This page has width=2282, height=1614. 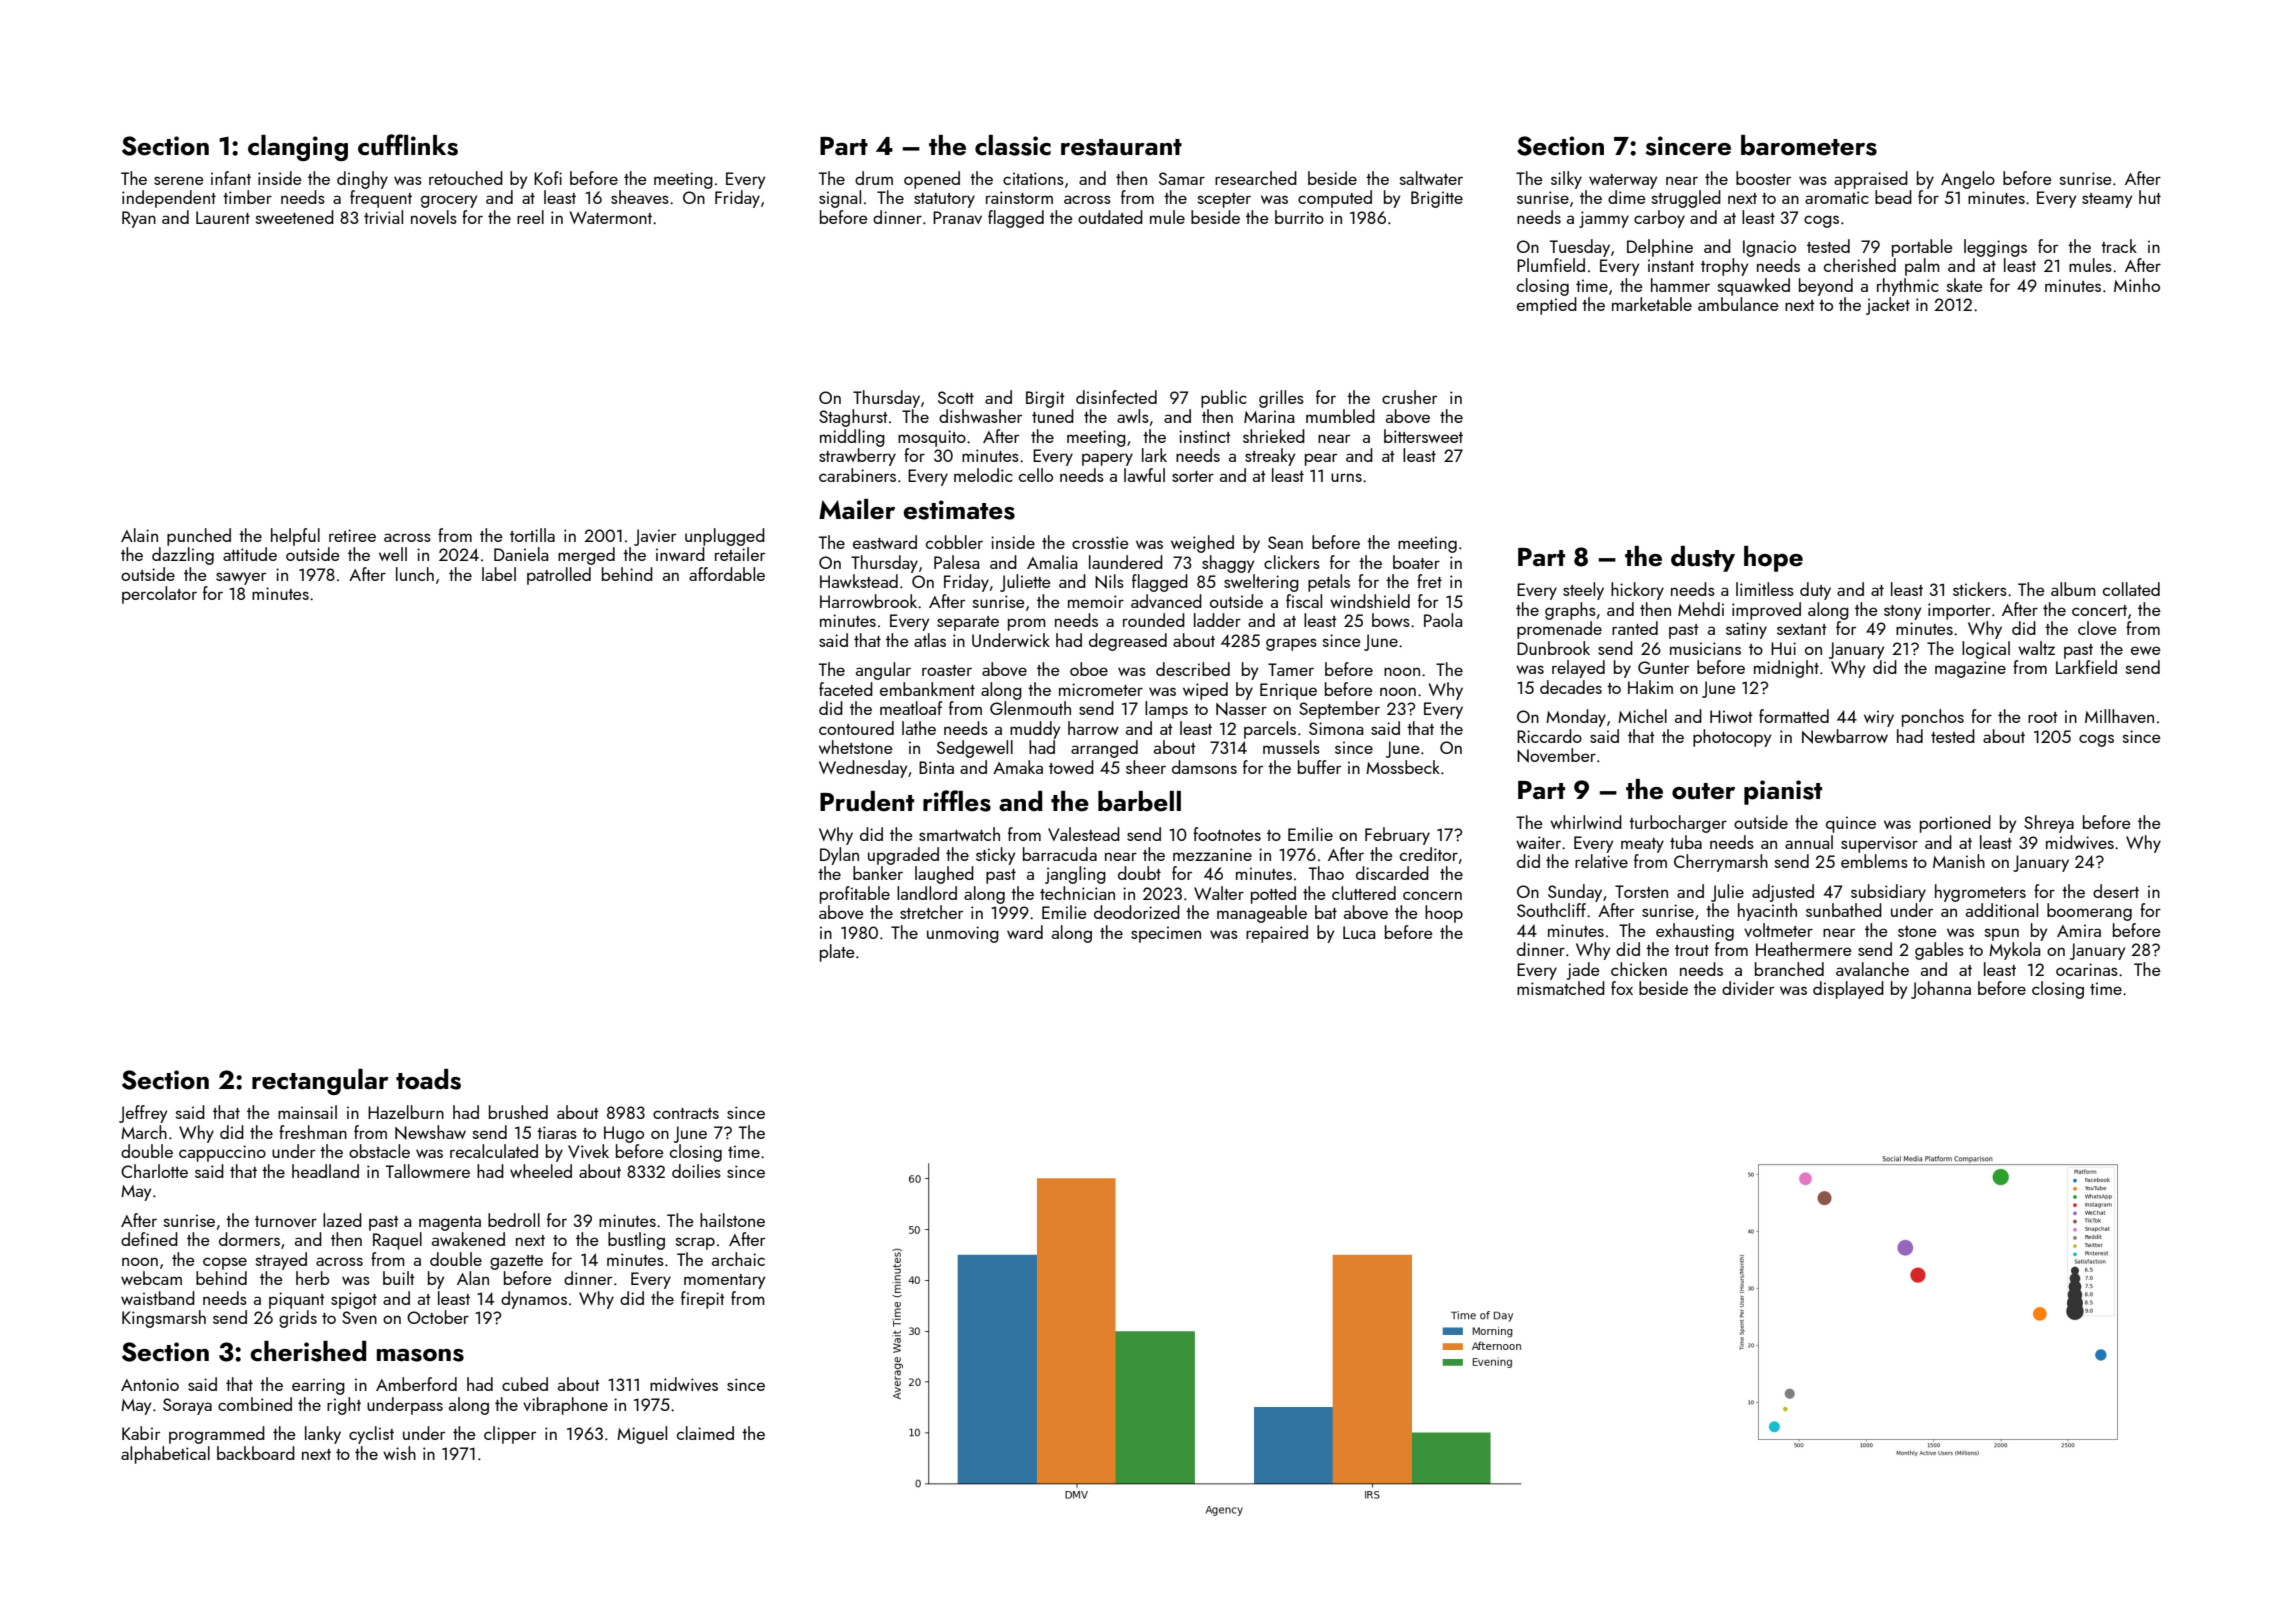 I want to click on mainsail, so click(x=307, y=1112).
